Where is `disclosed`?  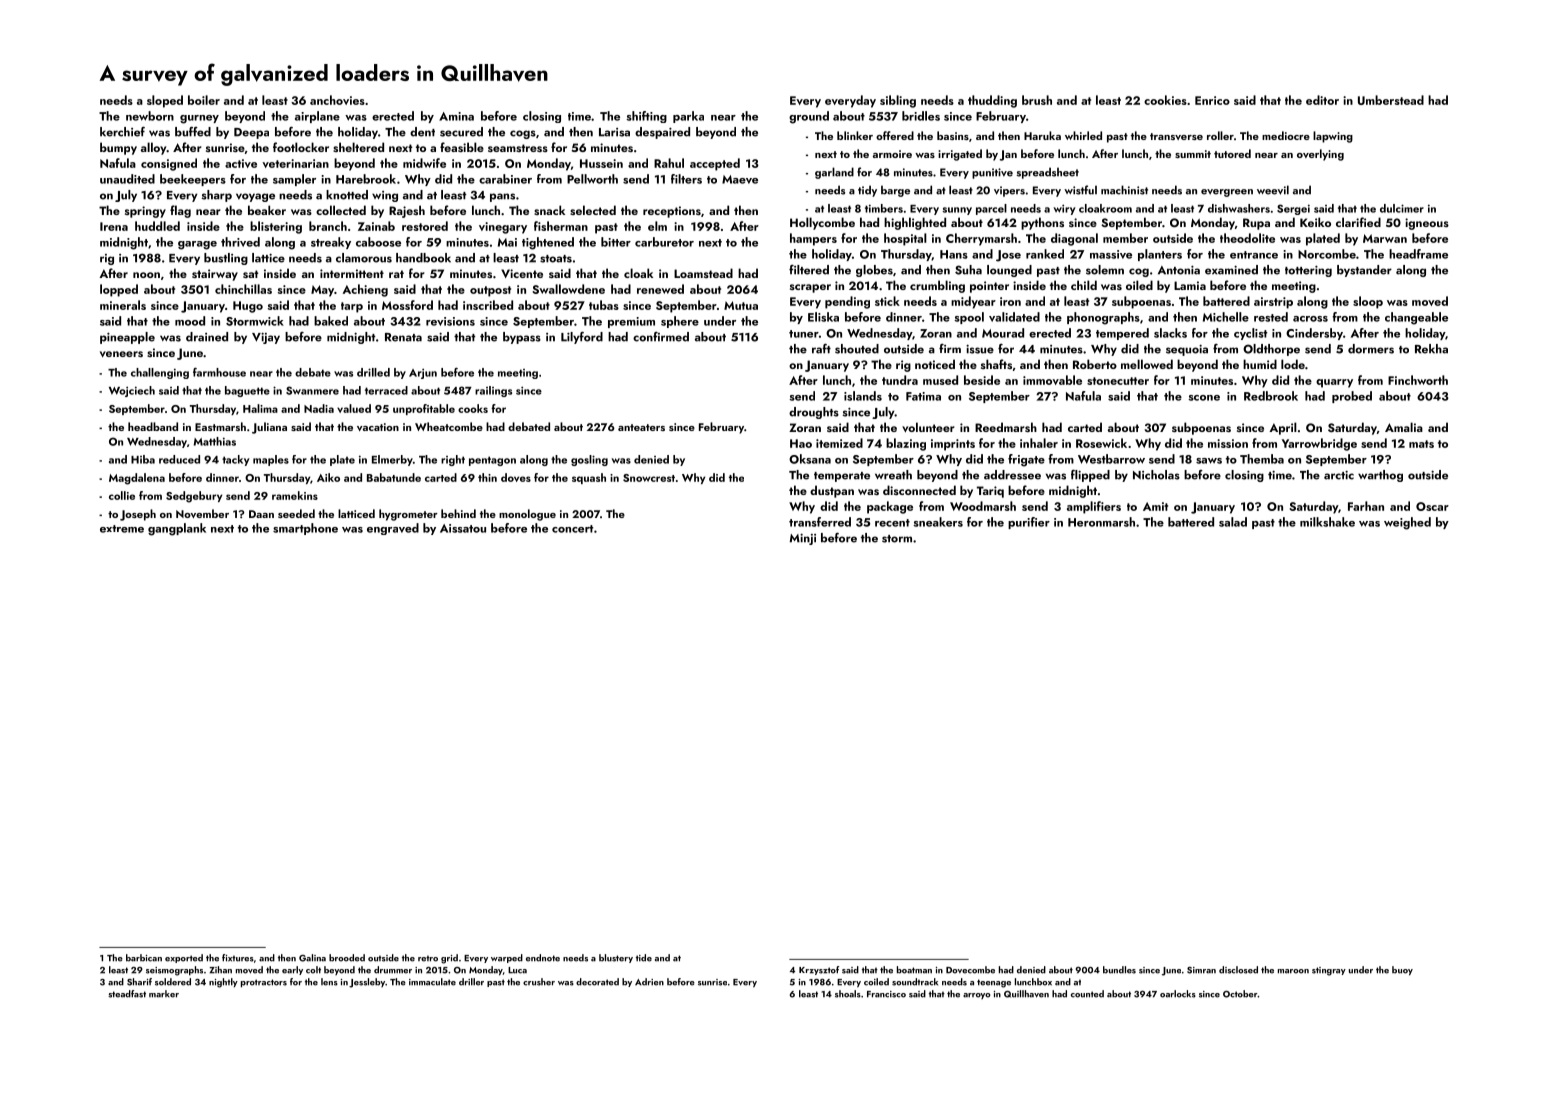
disclosed is located at coordinates (1238, 970).
